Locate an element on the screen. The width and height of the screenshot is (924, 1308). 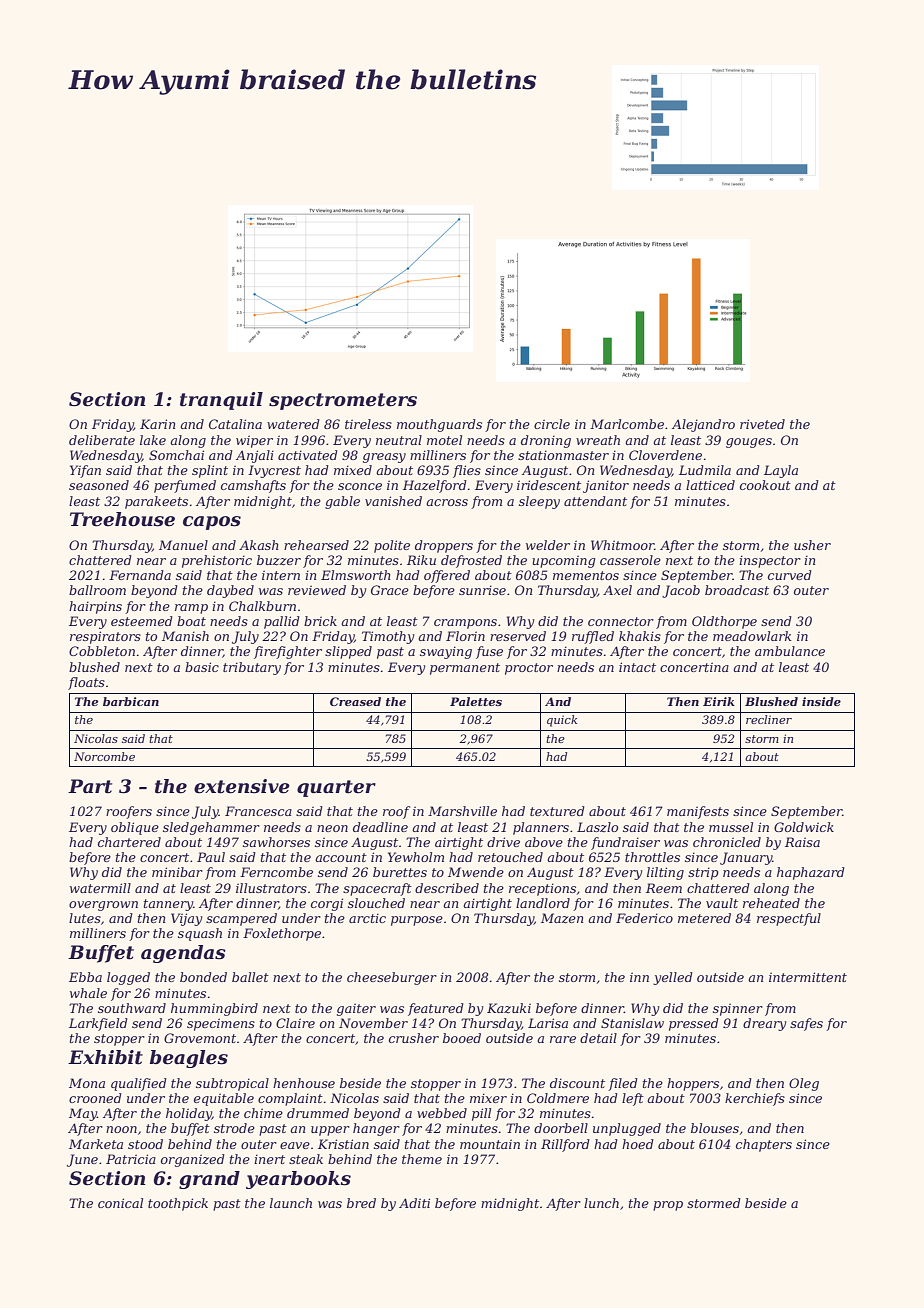
polite is located at coordinates (392, 546).
